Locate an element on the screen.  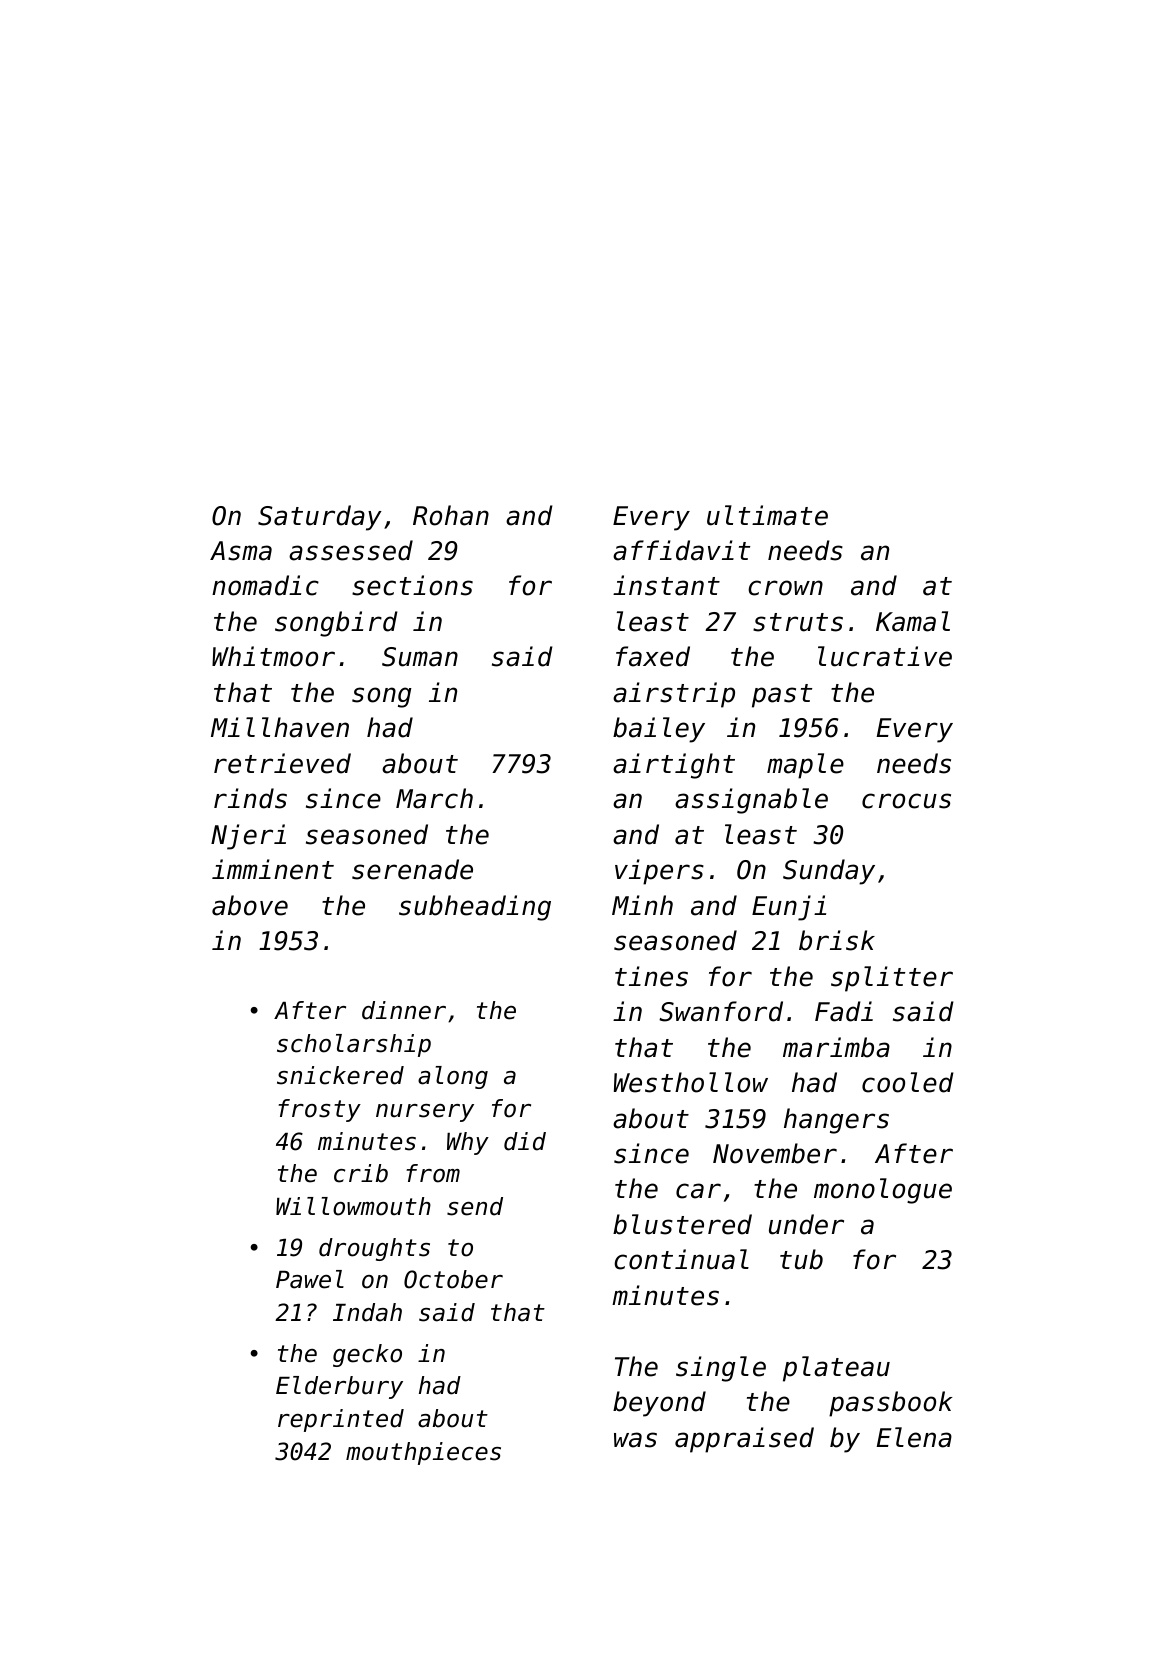
ultimate is located at coordinates (767, 515).
